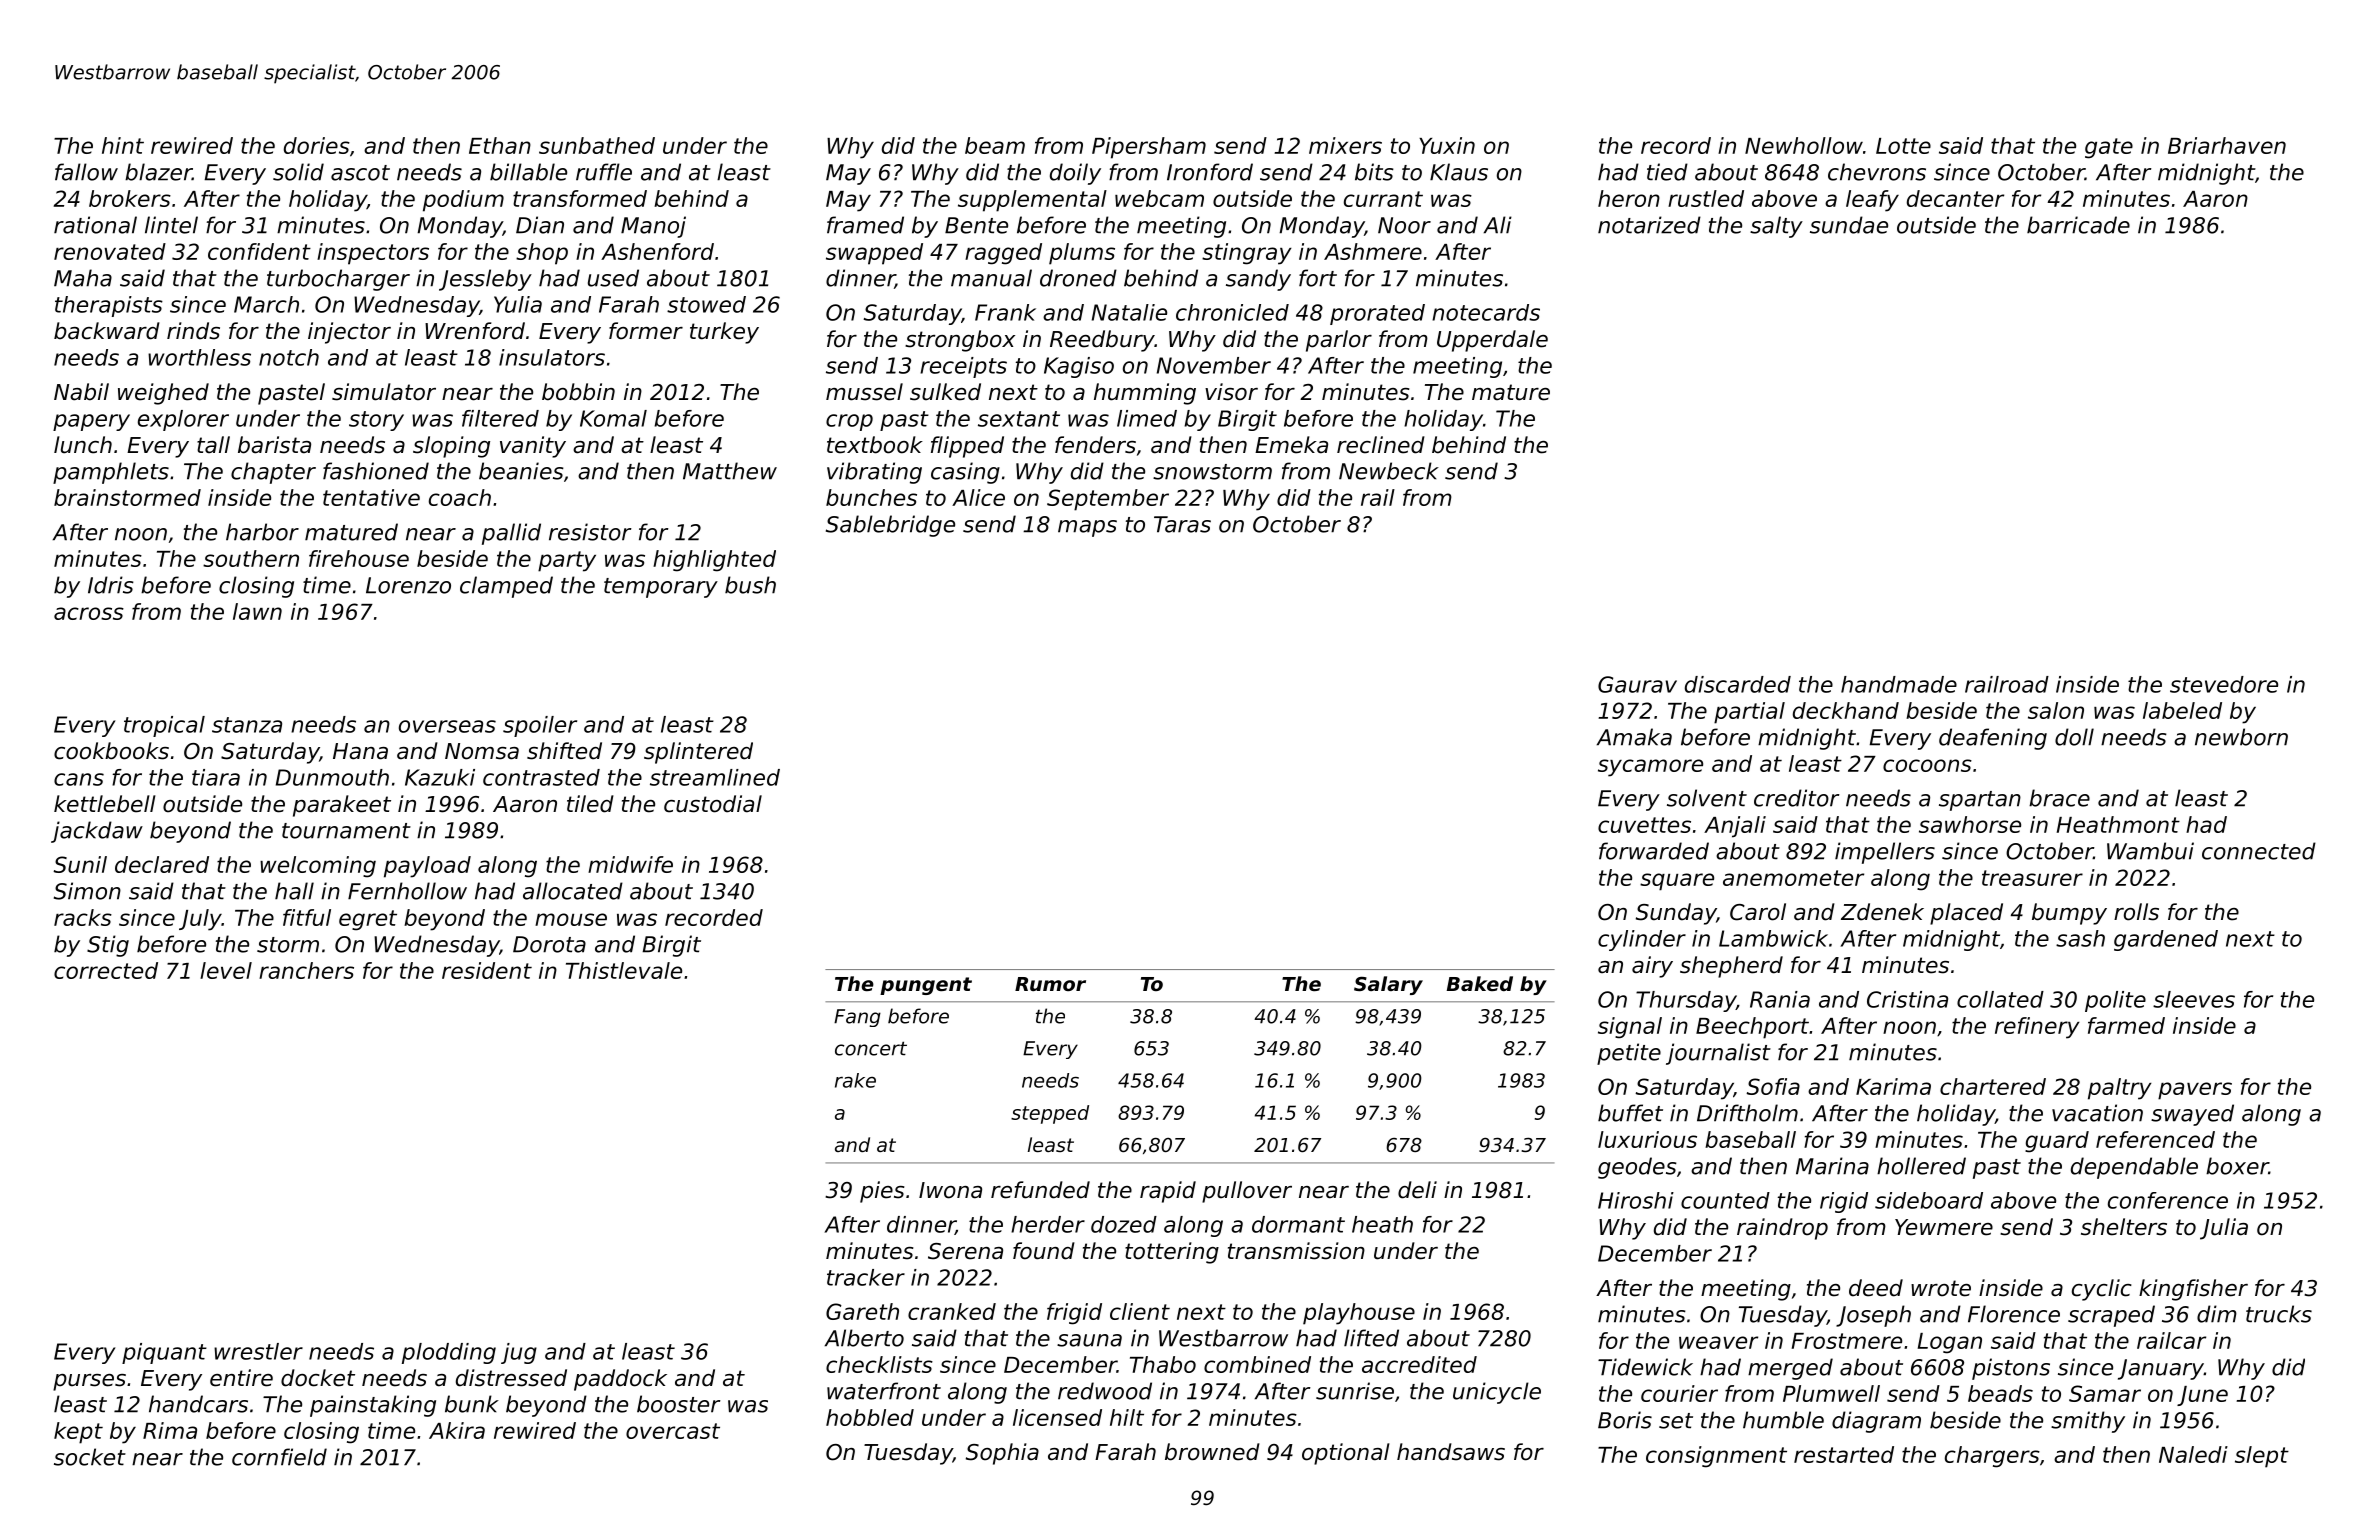 The width and height of the document is (2380, 1540). What do you see at coordinates (1637, 684) in the document?
I see `Gaurav` at bounding box center [1637, 684].
